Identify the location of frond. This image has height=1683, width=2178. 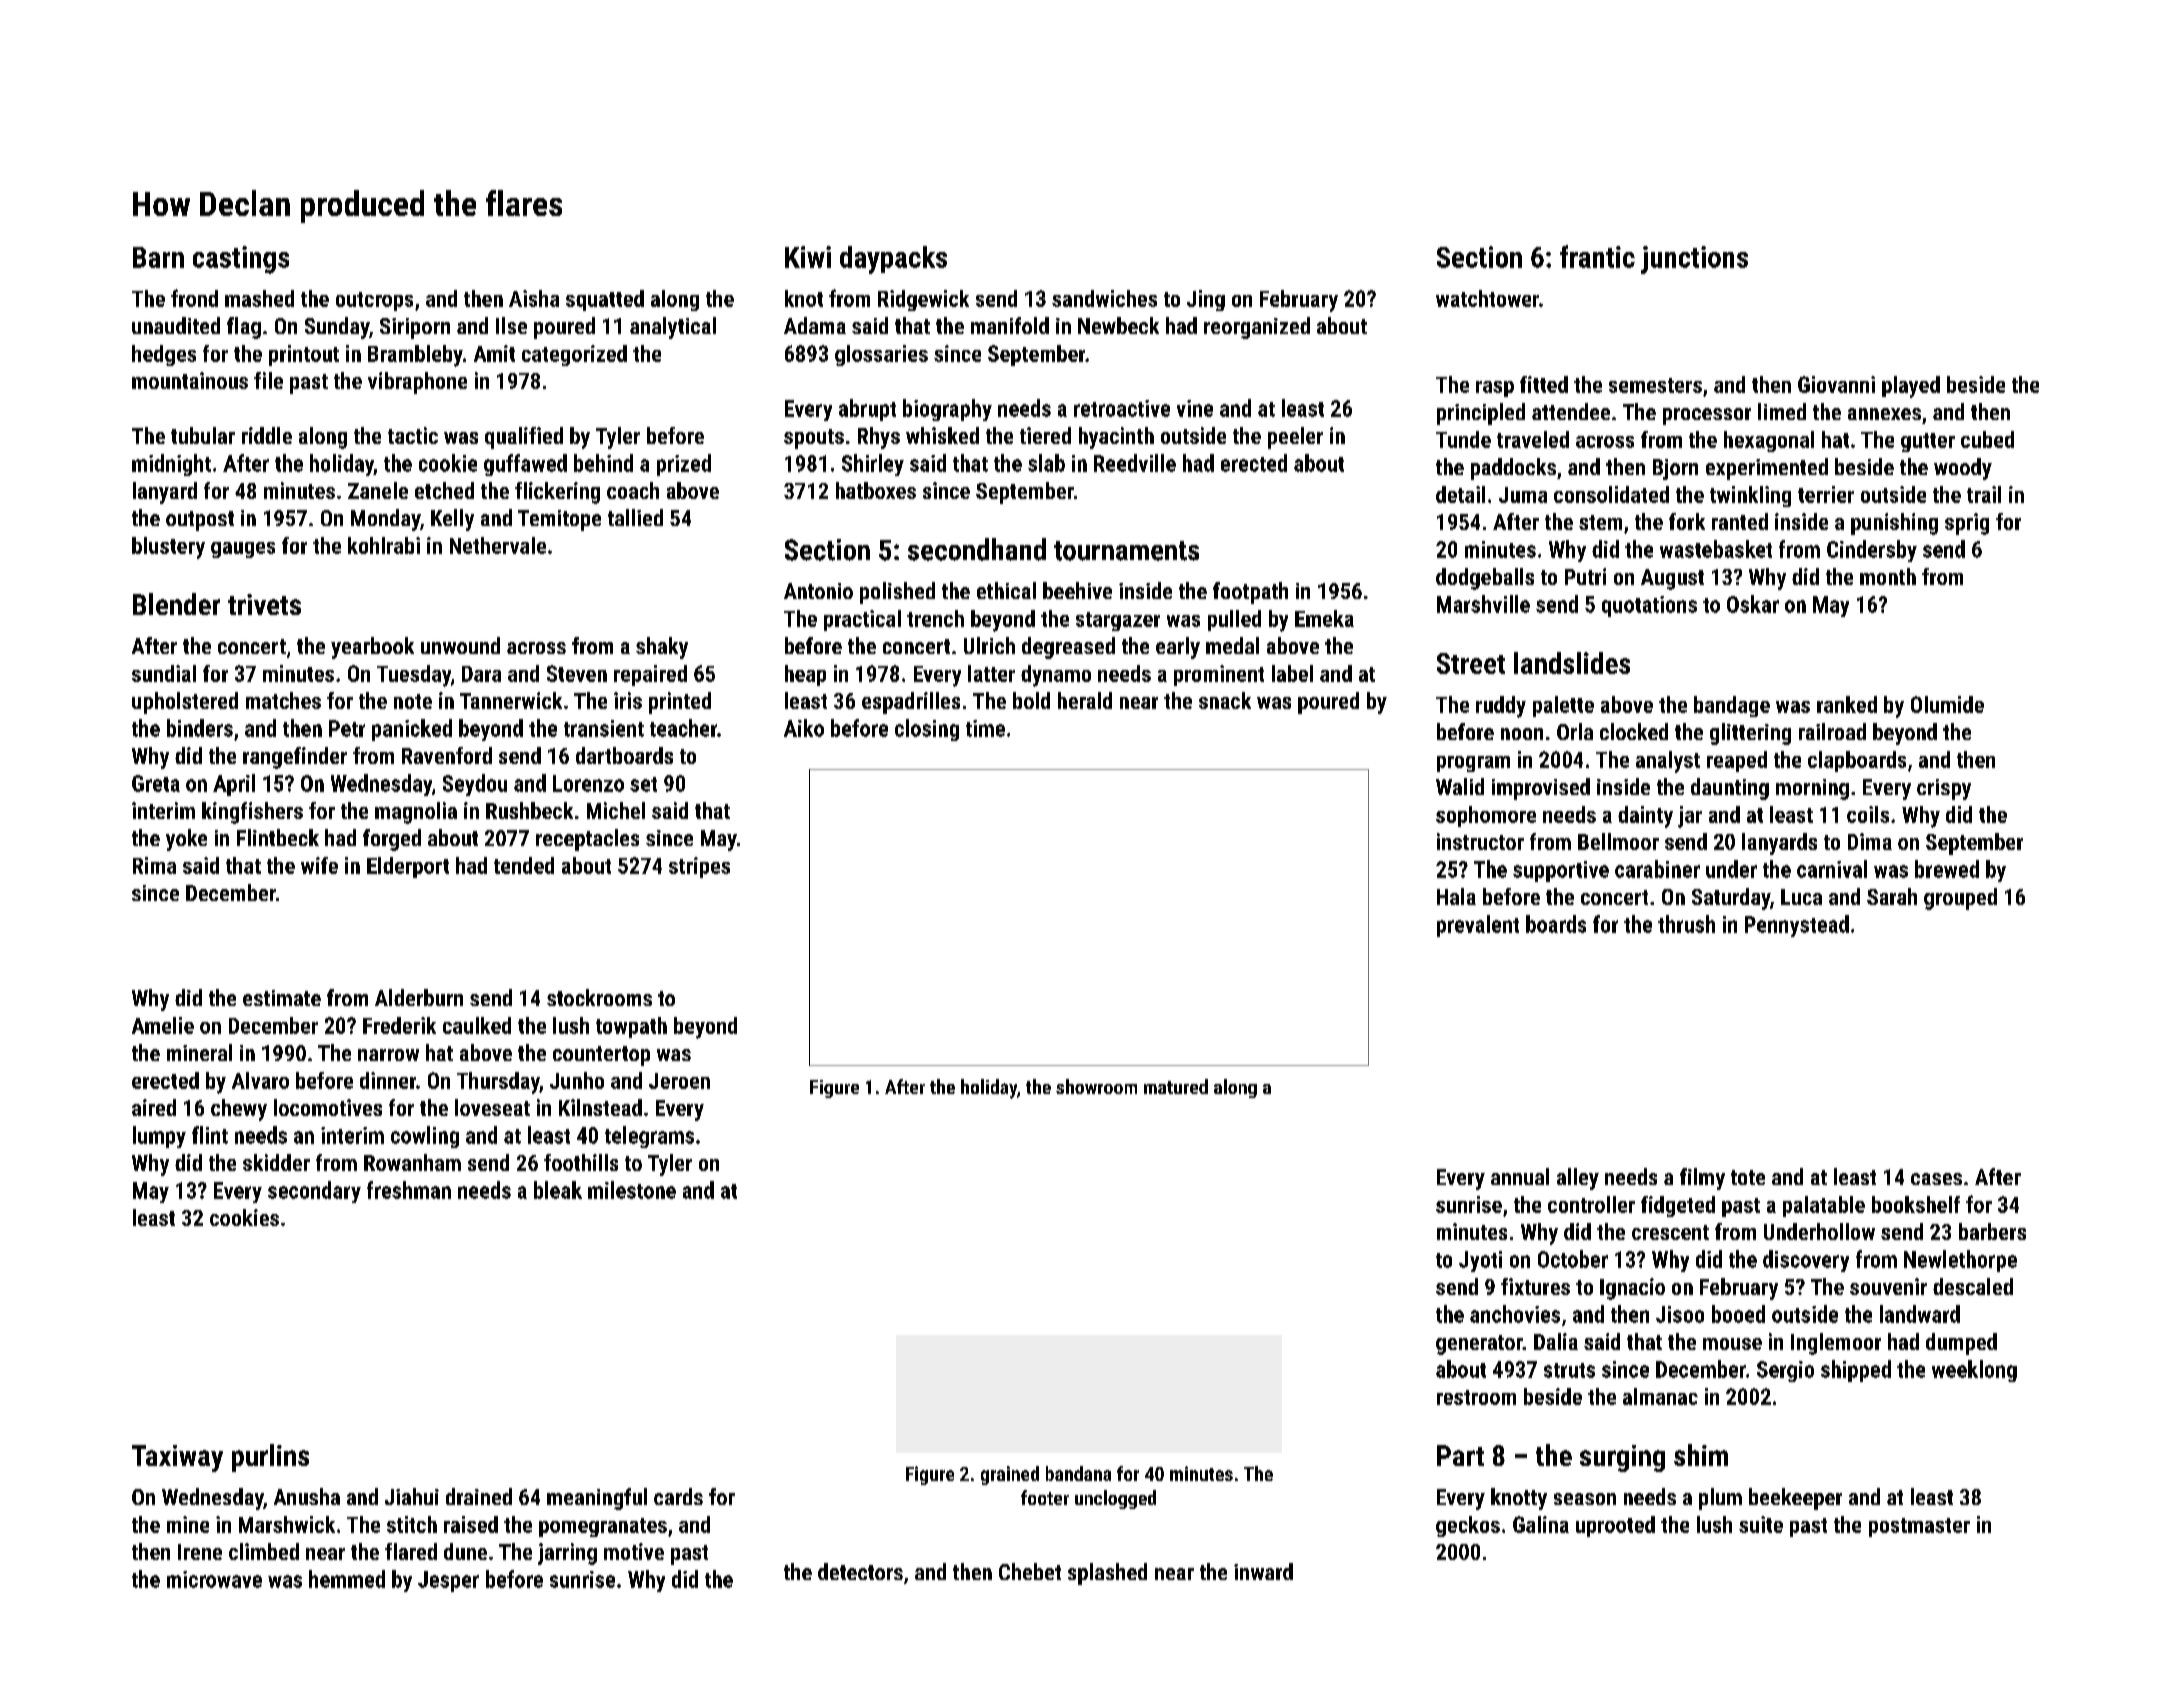
(194, 298).
